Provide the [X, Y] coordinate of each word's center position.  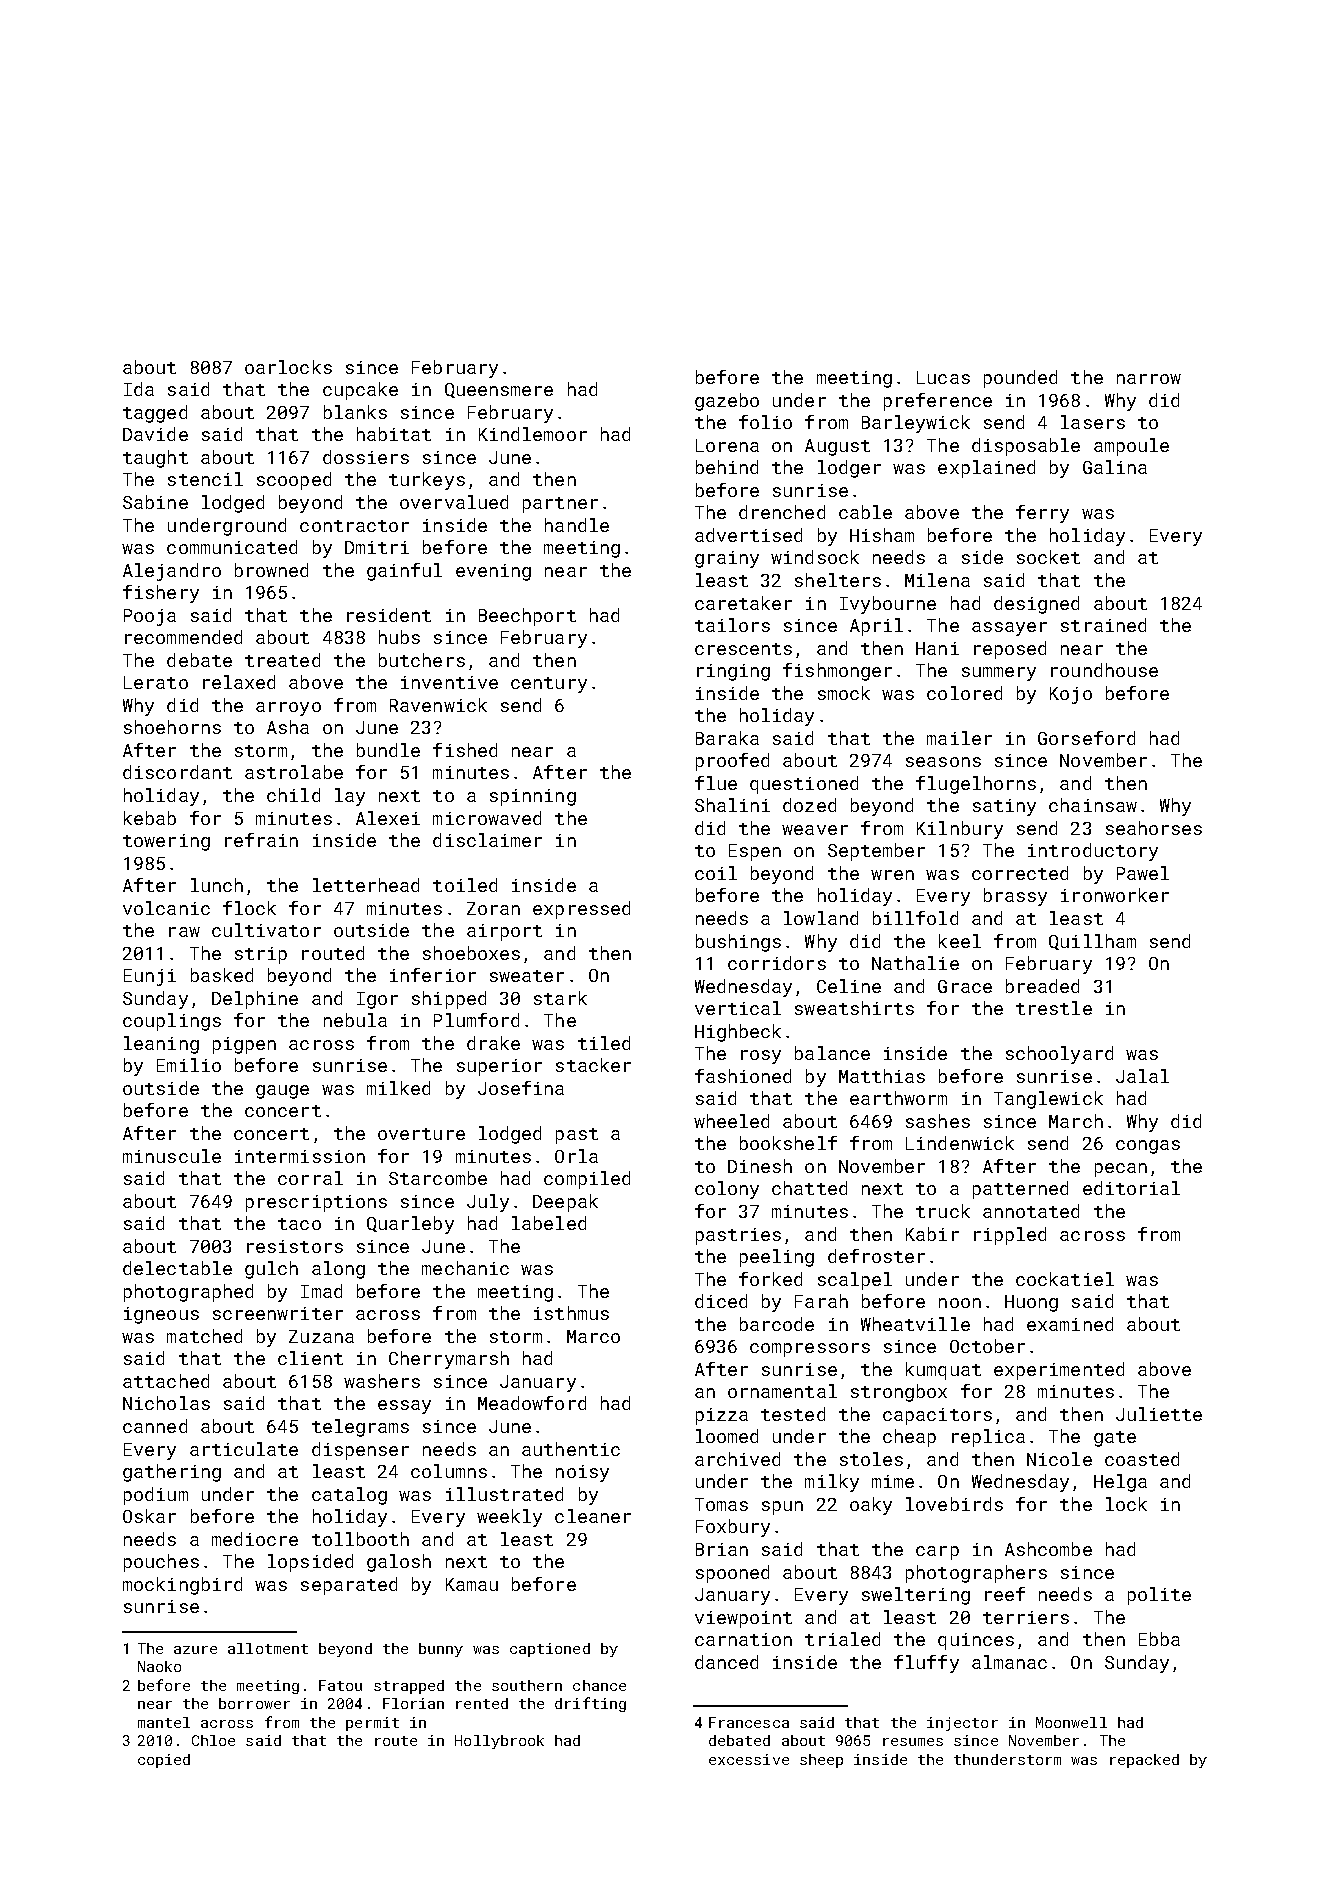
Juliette [1159, 1414]
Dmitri [377, 547]
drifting [590, 1704]
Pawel [1143, 873]
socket [1048, 557]
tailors [732, 625]
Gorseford [1086, 738]
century [549, 685]
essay [404, 1407]
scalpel [855, 1281]
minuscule [172, 1156]
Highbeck [738, 1033]
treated [282, 660]
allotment [268, 1648]
